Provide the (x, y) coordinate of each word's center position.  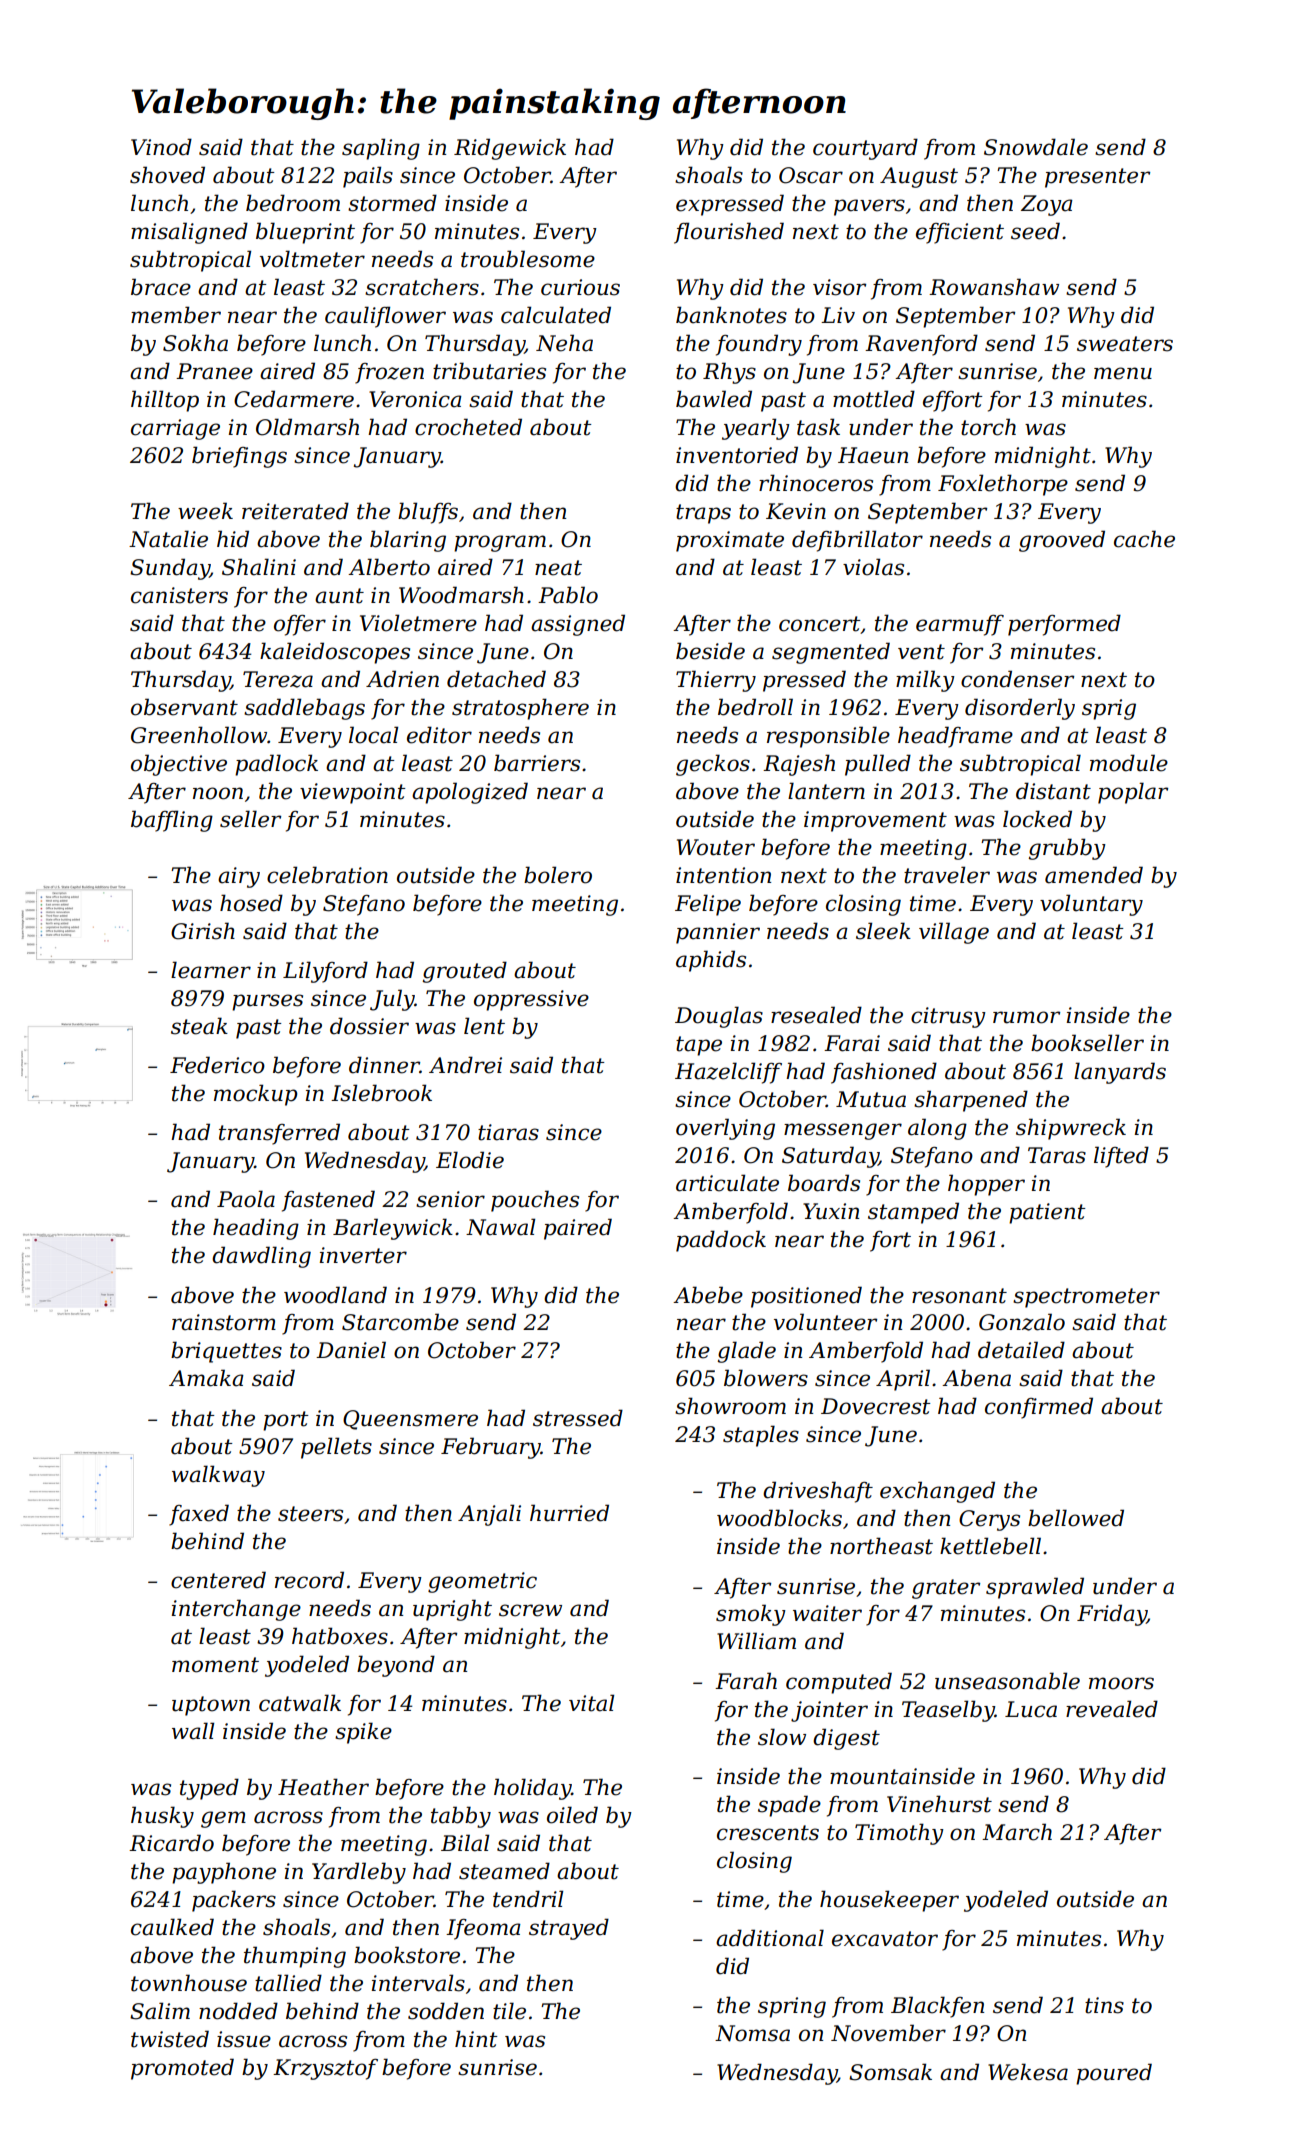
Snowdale (1036, 147)
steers (310, 1514)
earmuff (960, 625)
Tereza (278, 679)
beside (710, 651)
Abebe (708, 1295)
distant (1053, 791)
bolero (558, 875)
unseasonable (1007, 1681)
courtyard (865, 149)
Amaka (206, 1378)
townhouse (189, 1983)
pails (368, 177)
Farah (746, 1681)
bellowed (1076, 1518)
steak (199, 1026)
